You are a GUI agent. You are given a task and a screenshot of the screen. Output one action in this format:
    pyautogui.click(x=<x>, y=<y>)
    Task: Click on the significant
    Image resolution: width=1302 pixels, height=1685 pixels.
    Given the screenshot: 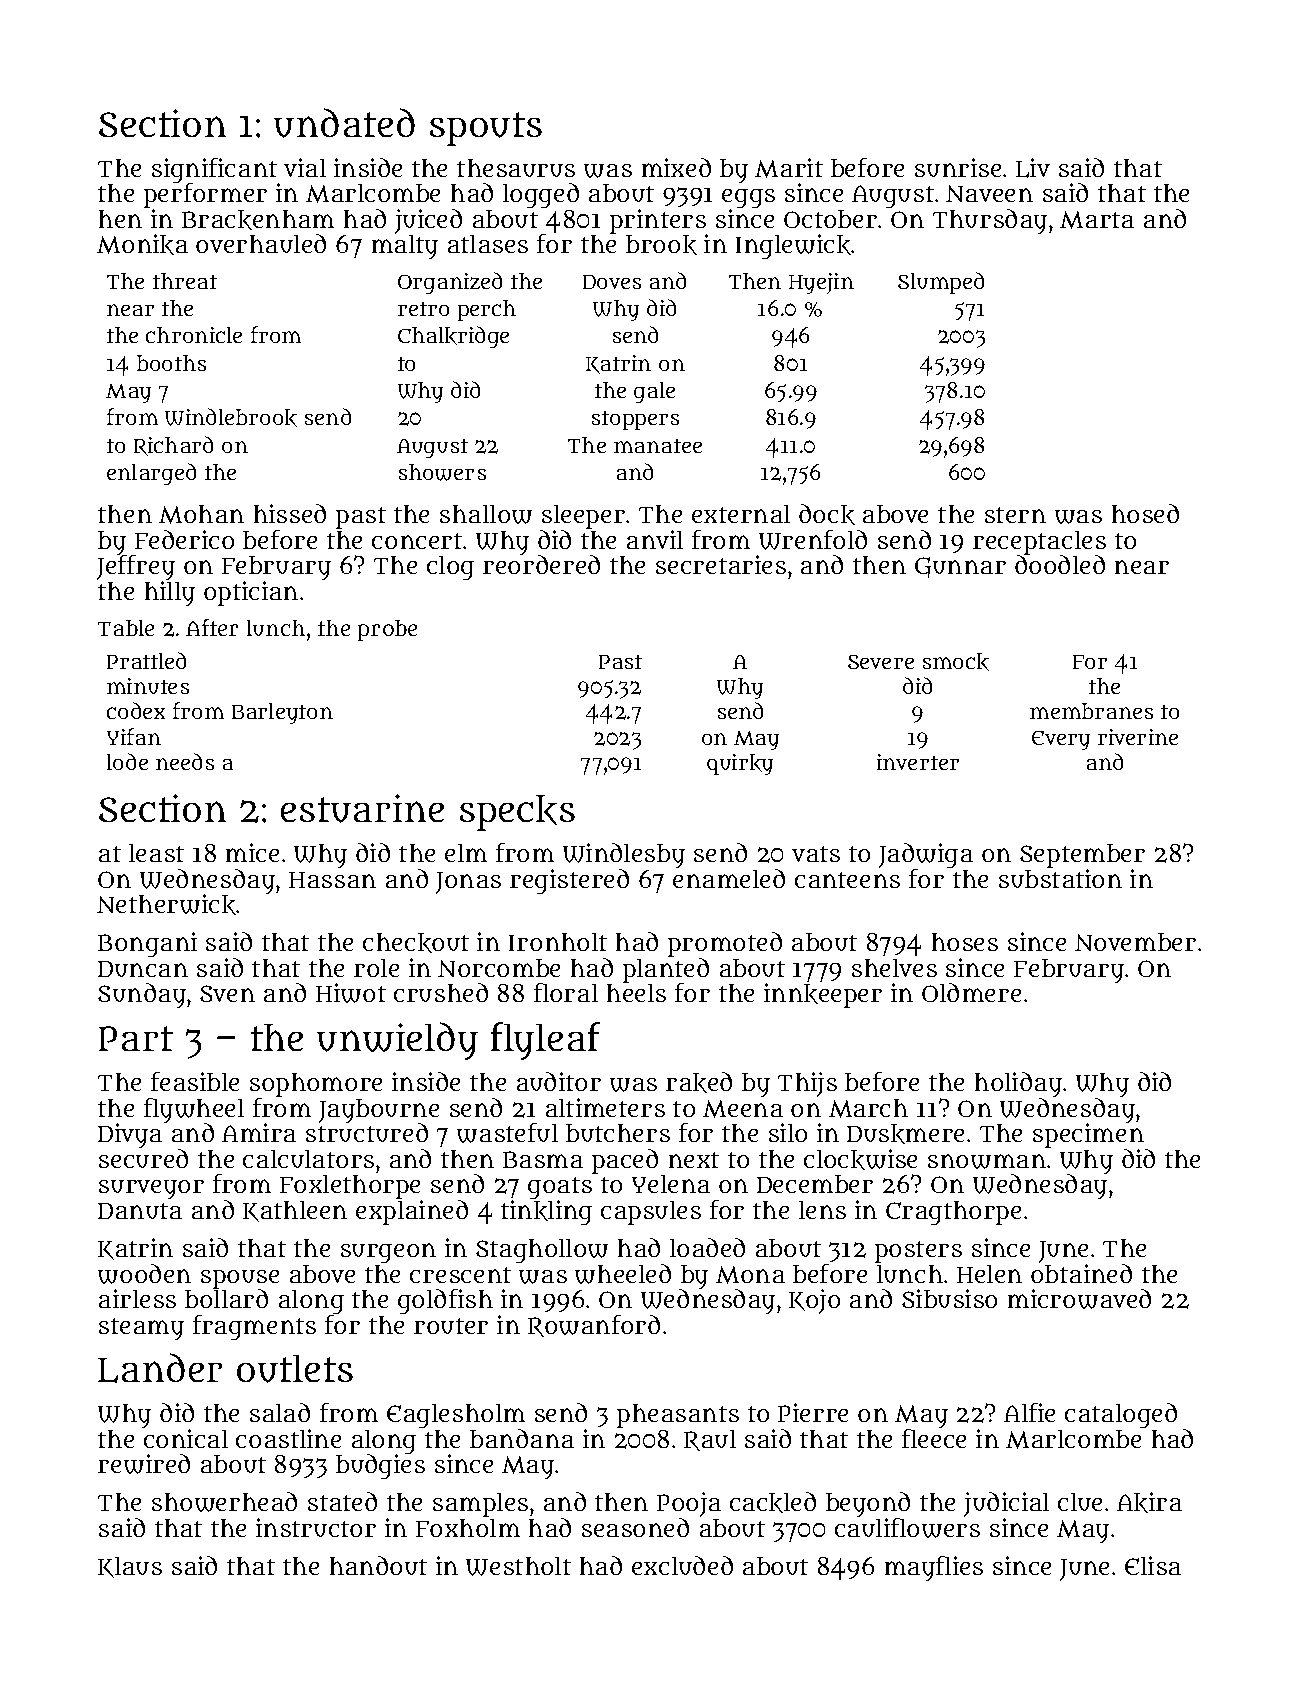 What is the action you would take?
    pyautogui.click(x=215, y=171)
